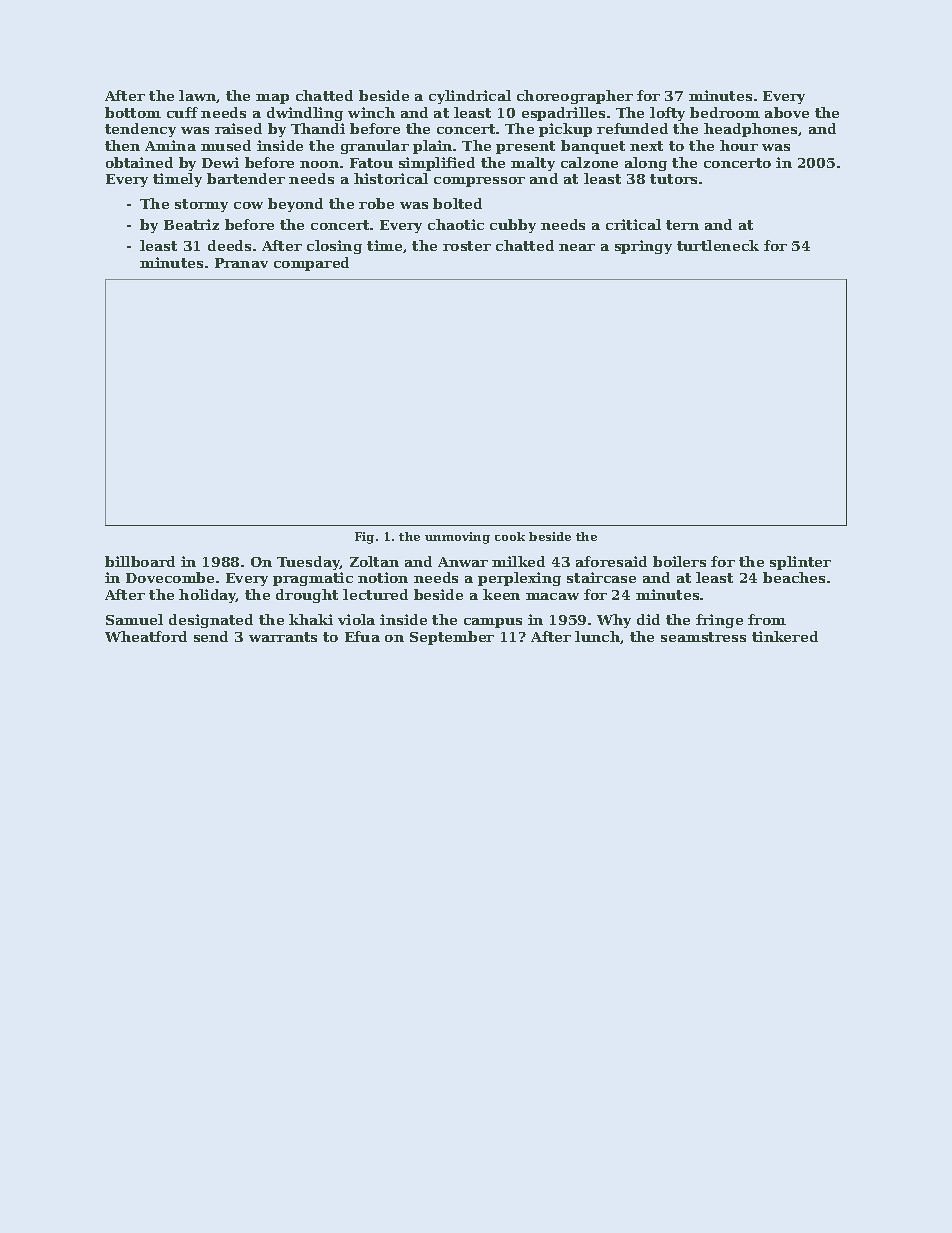 This document has width=952, height=1233. I want to click on compared, so click(311, 264).
